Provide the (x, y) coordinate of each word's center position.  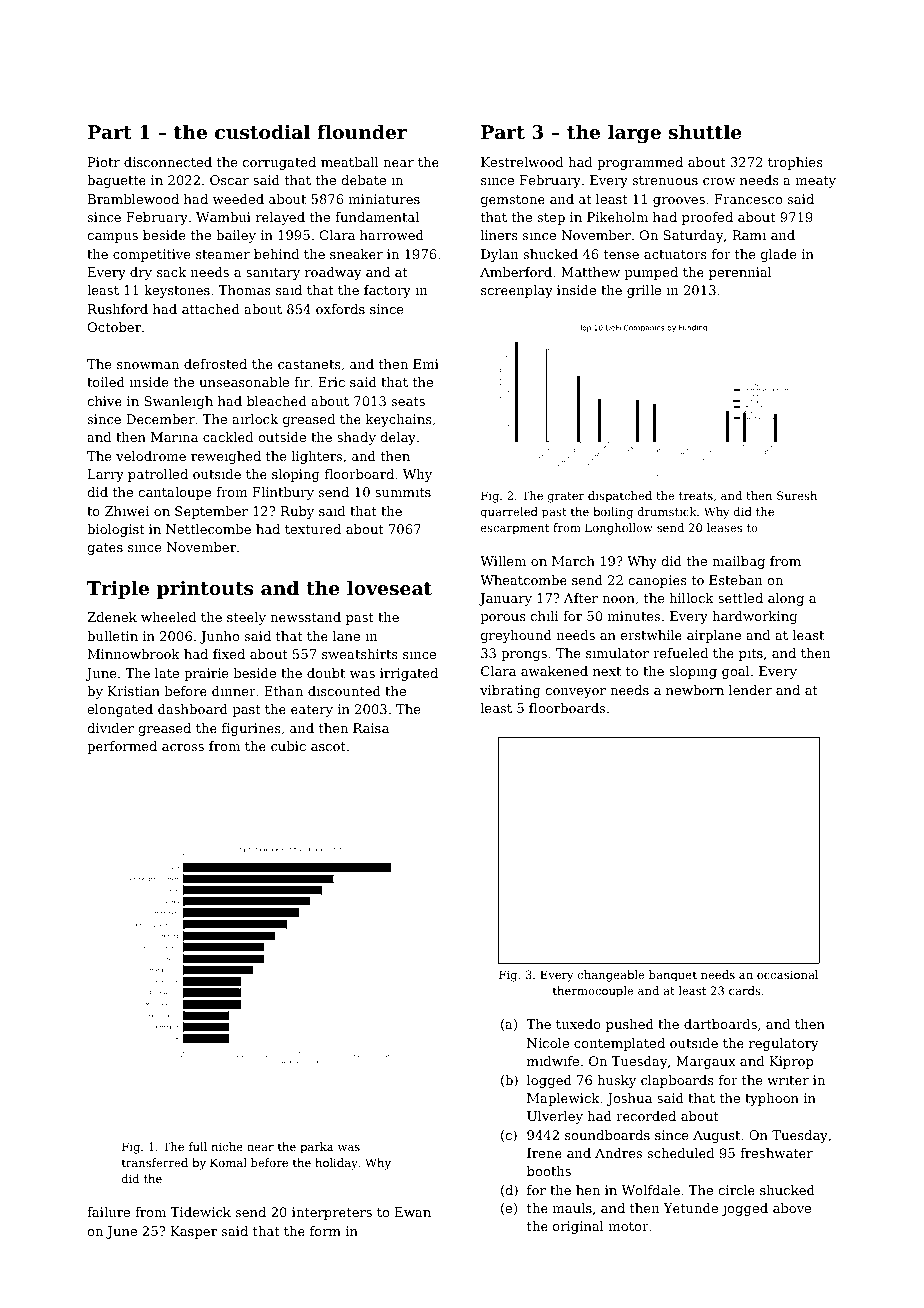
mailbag (738, 562)
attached (211, 309)
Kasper (194, 1232)
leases (724, 527)
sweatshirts (360, 654)
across (183, 747)
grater (566, 497)
